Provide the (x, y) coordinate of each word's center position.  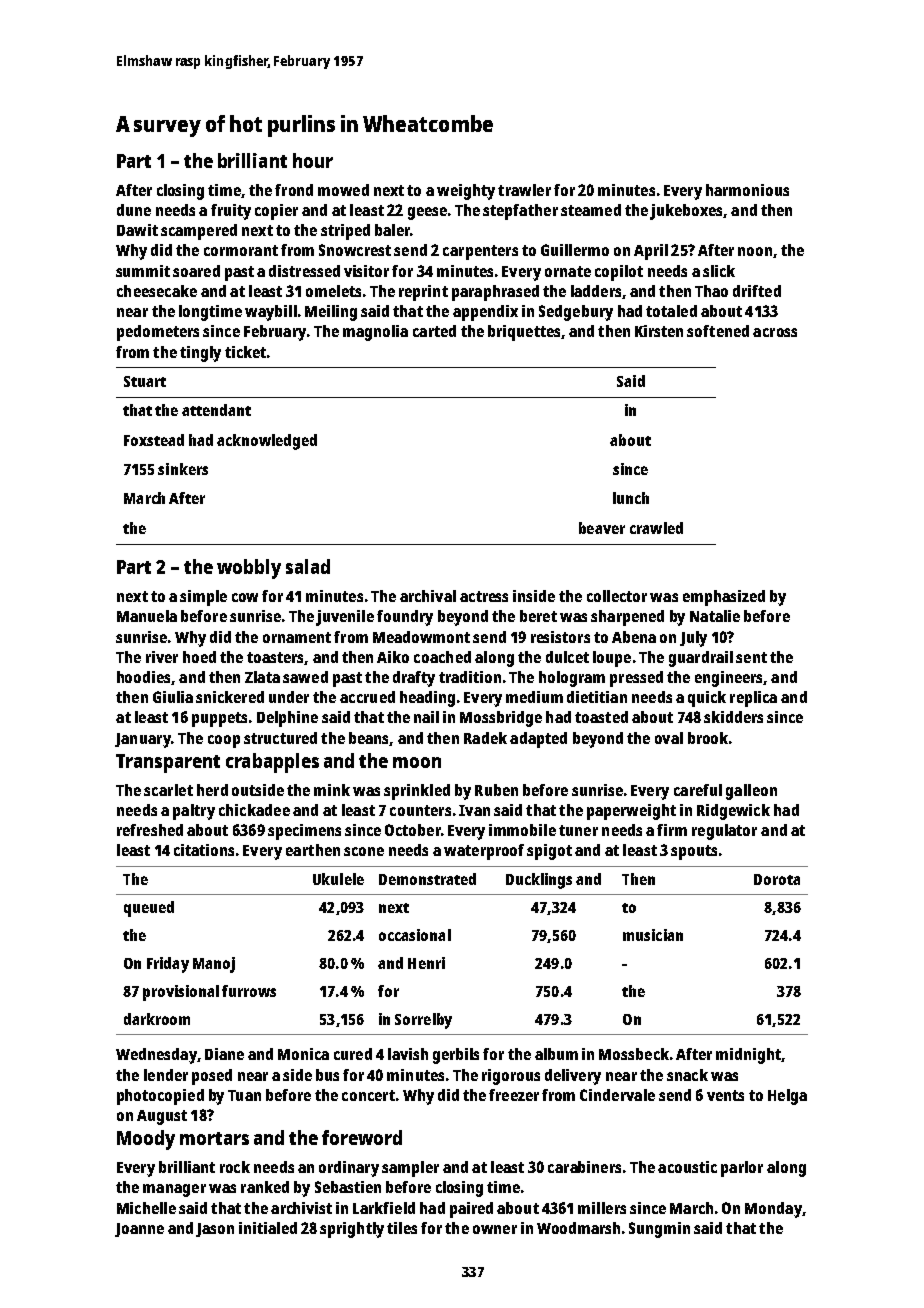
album (556, 1054)
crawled (656, 528)
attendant (216, 410)
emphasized (724, 598)
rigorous (511, 1077)
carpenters (480, 252)
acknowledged (267, 442)
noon (755, 251)
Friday (168, 965)
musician (653, 935)
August (162, 1117)
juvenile (345, 618)
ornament (297, 637)
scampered (199, 232)
